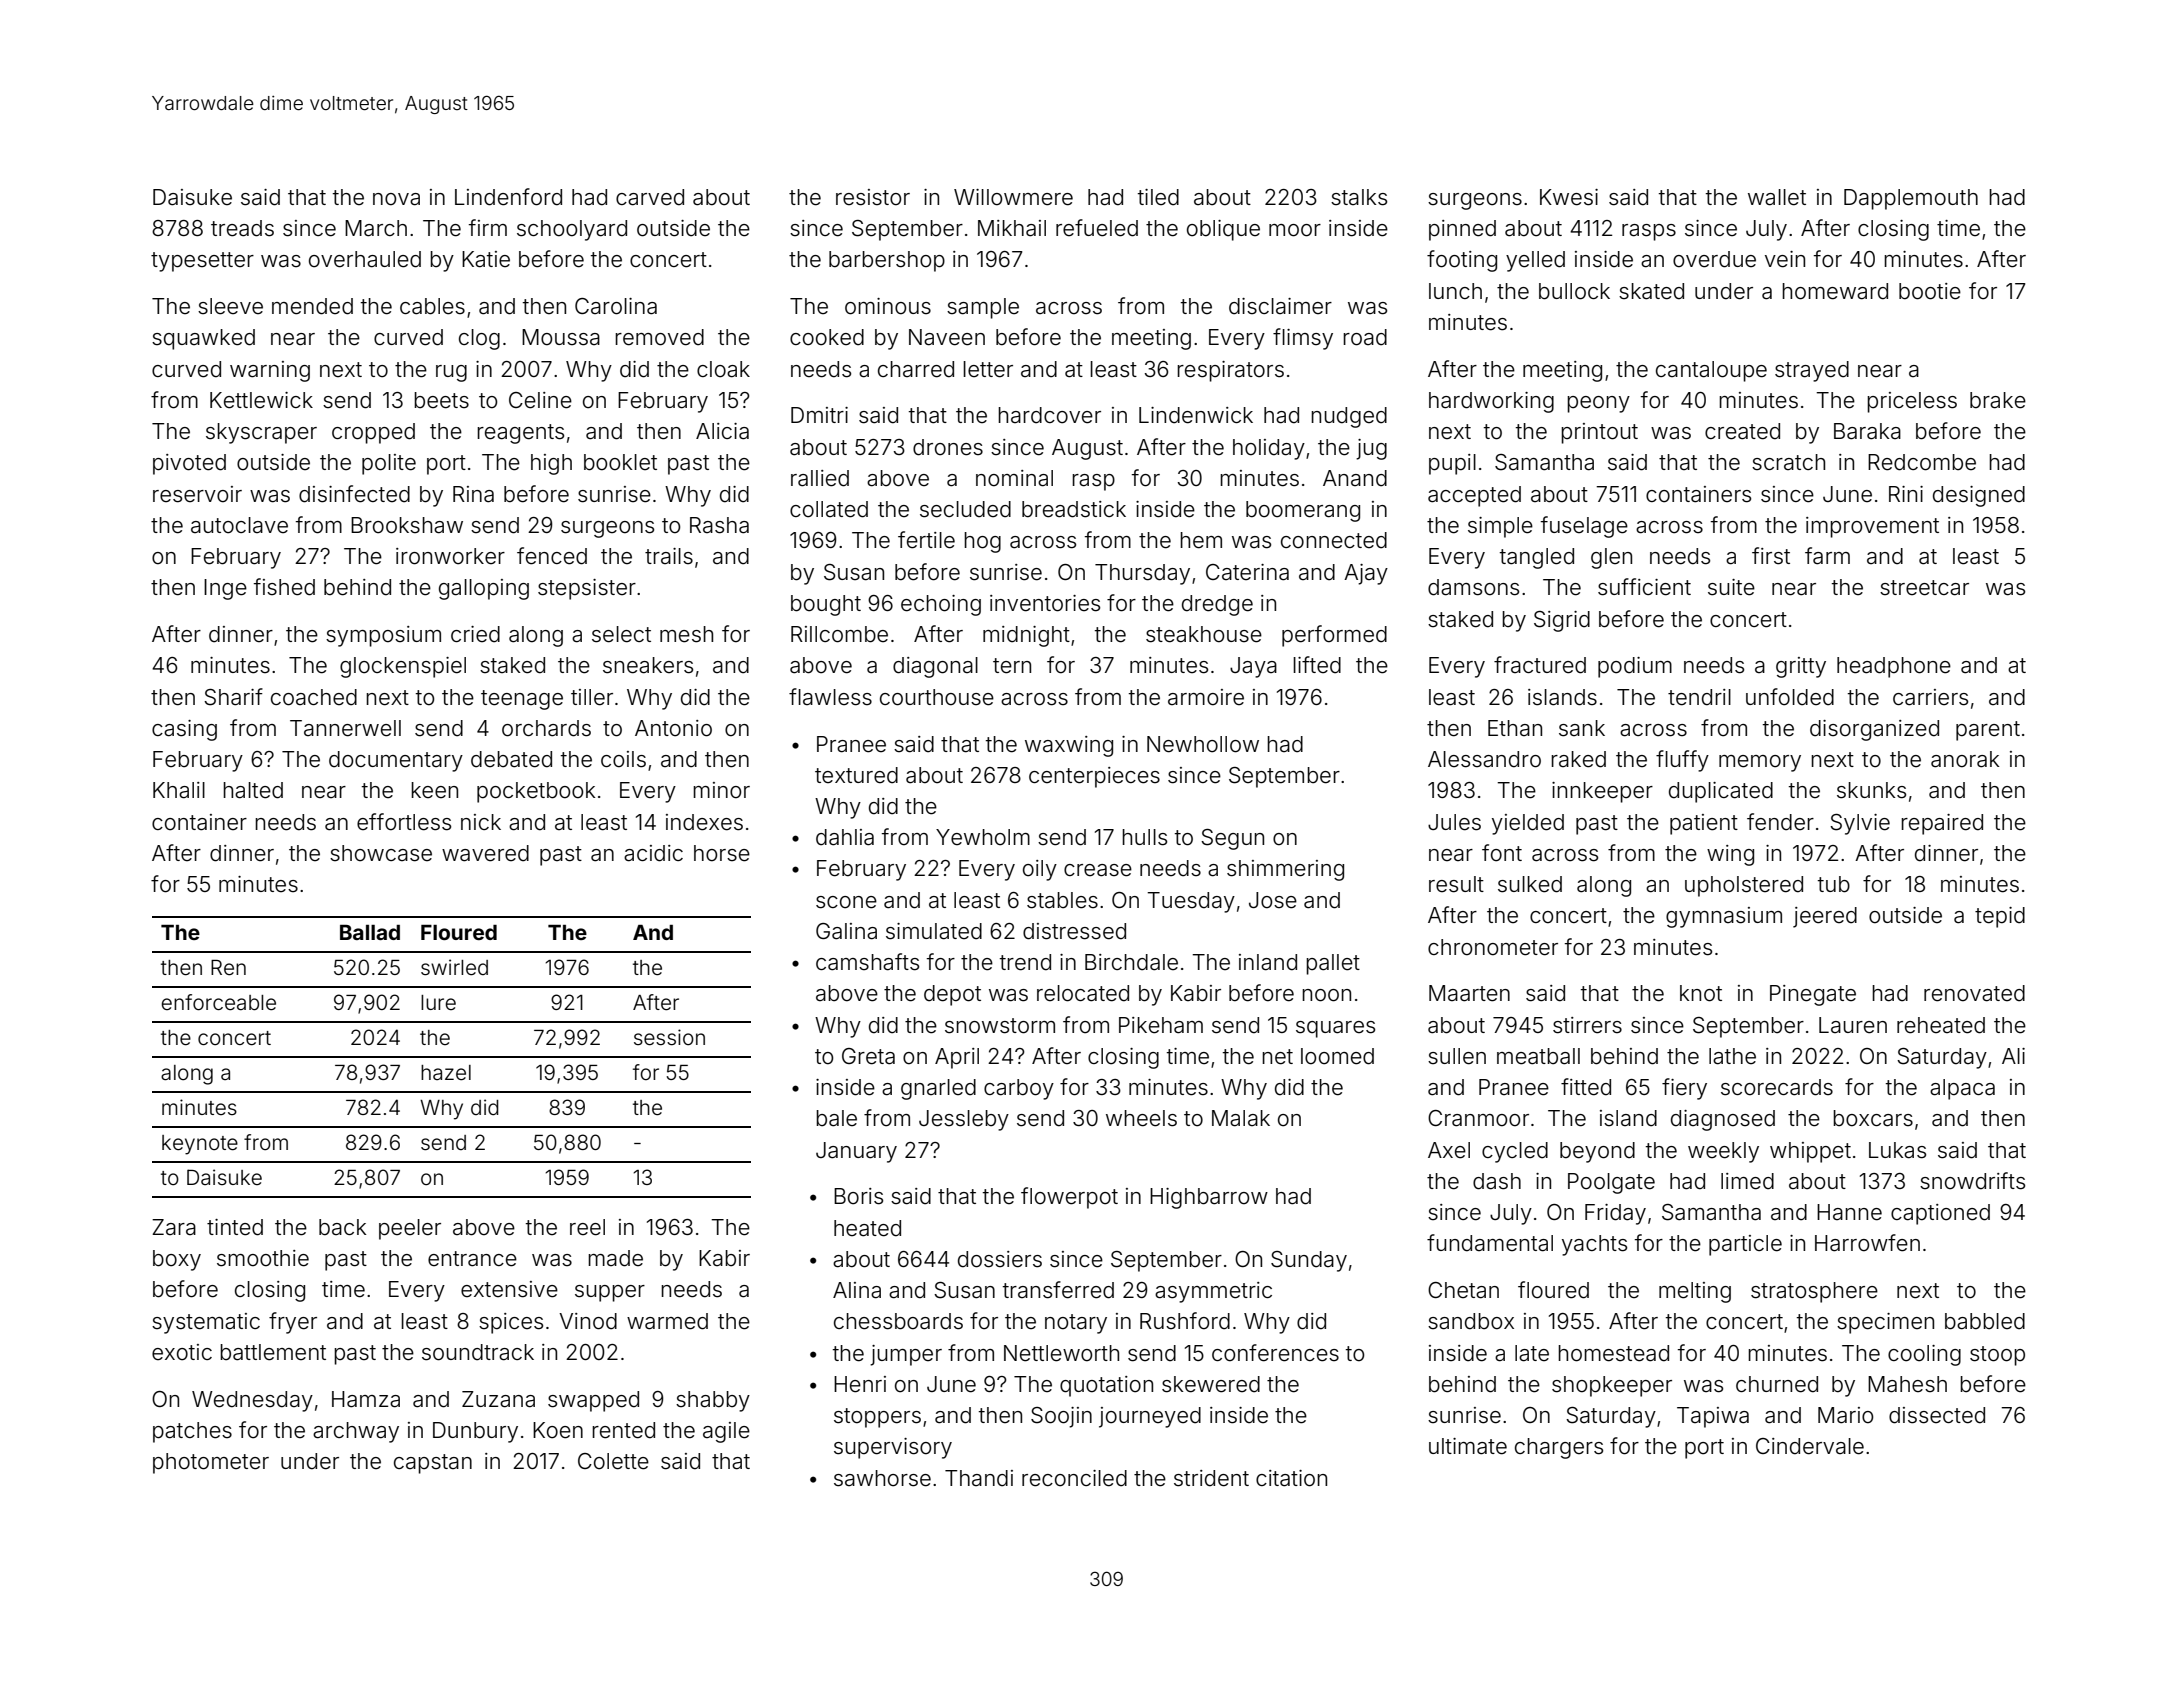 The height and width of the screenshot is (1683, 2178). I want to click on skated, so click(1651, 291).
